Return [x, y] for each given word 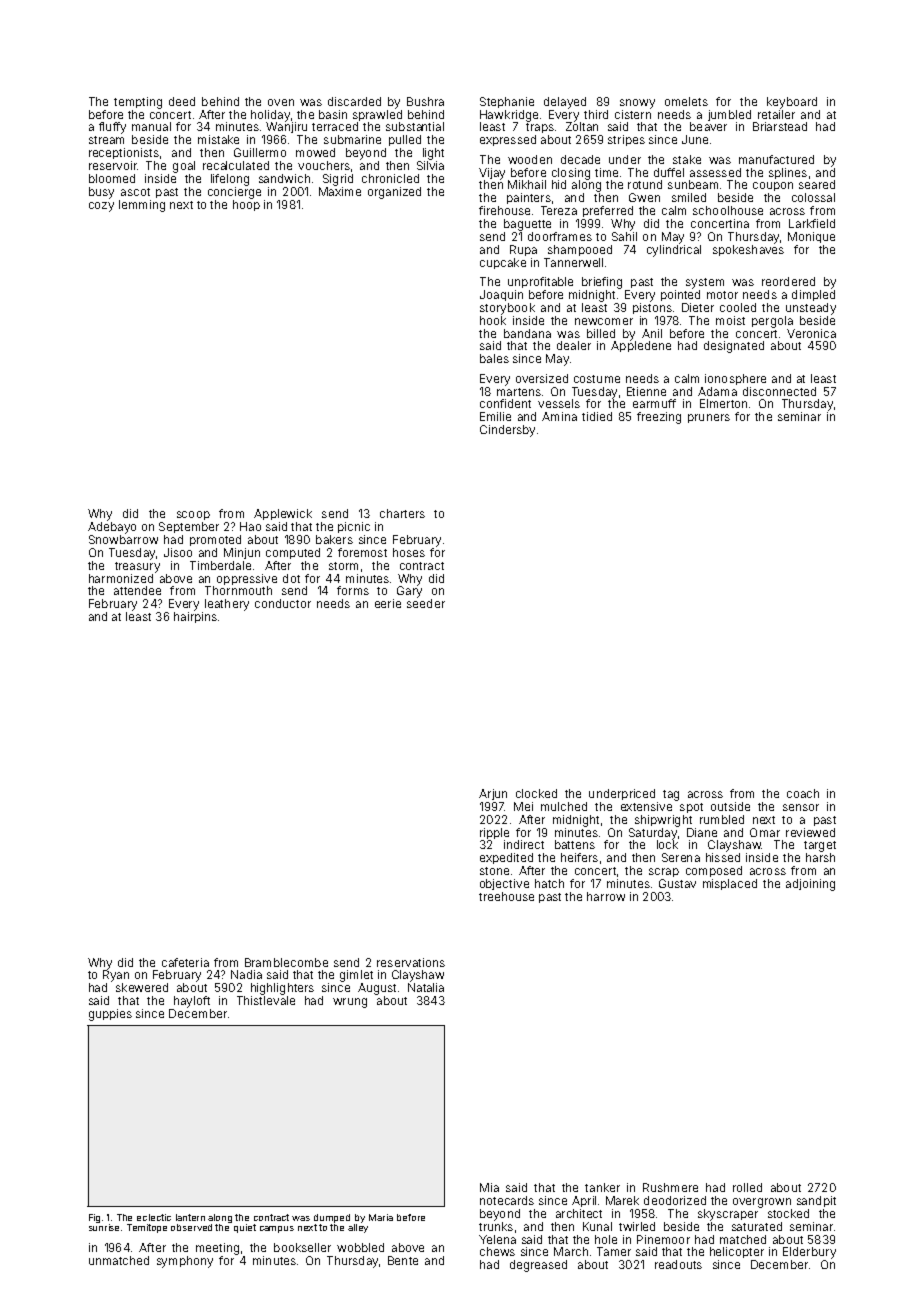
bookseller [302, 1247]
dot [291, 578]
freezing [659, 418]
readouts [678, 1264]
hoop [246, 205]
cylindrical [674, 251]
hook [493, 320]
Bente [403, 1260]
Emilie [495, 416]
